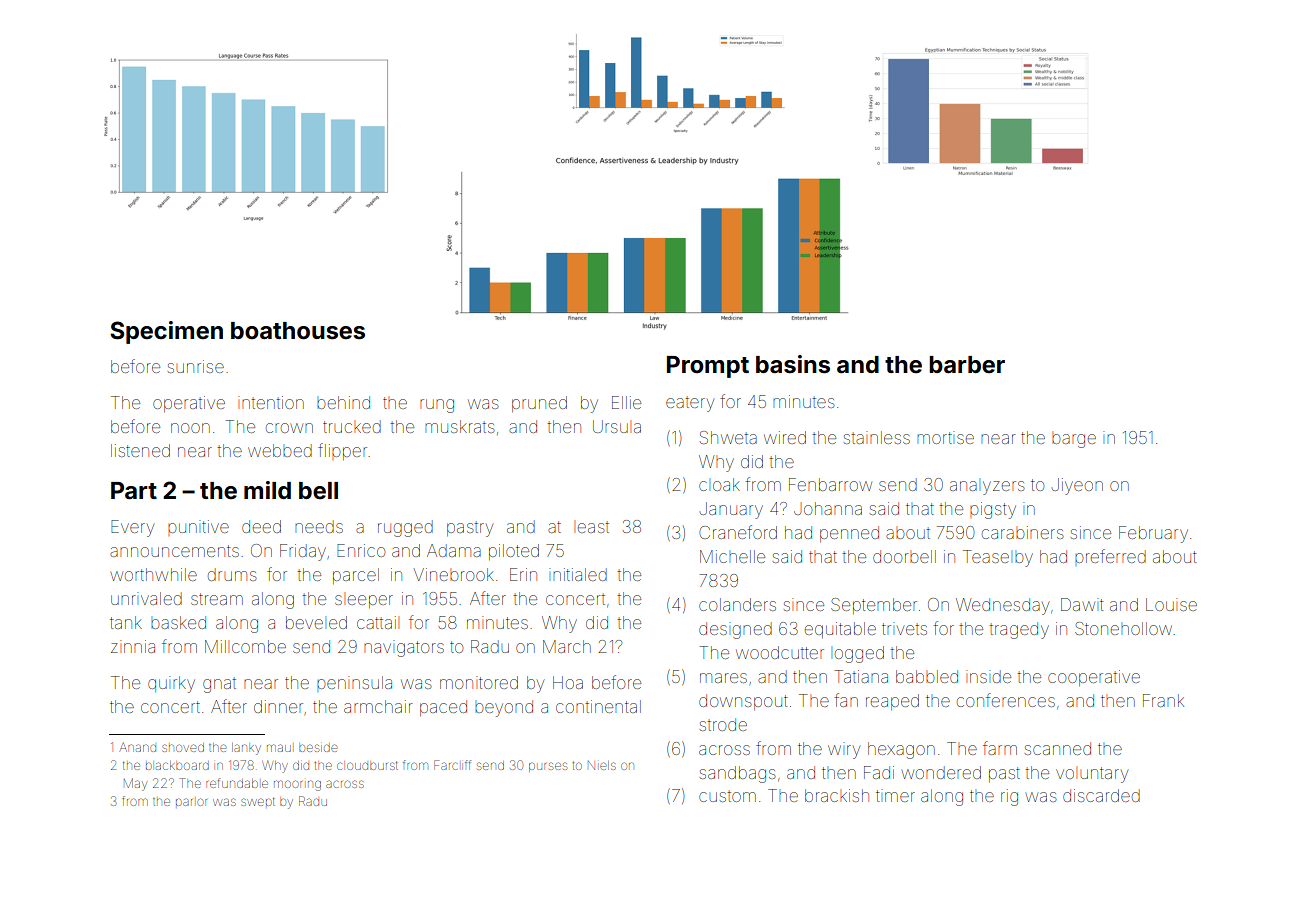 This image has width=1308, height=924. Describe the element at coordinates (298, 331) in the image. I see `boathouses` at that location.
